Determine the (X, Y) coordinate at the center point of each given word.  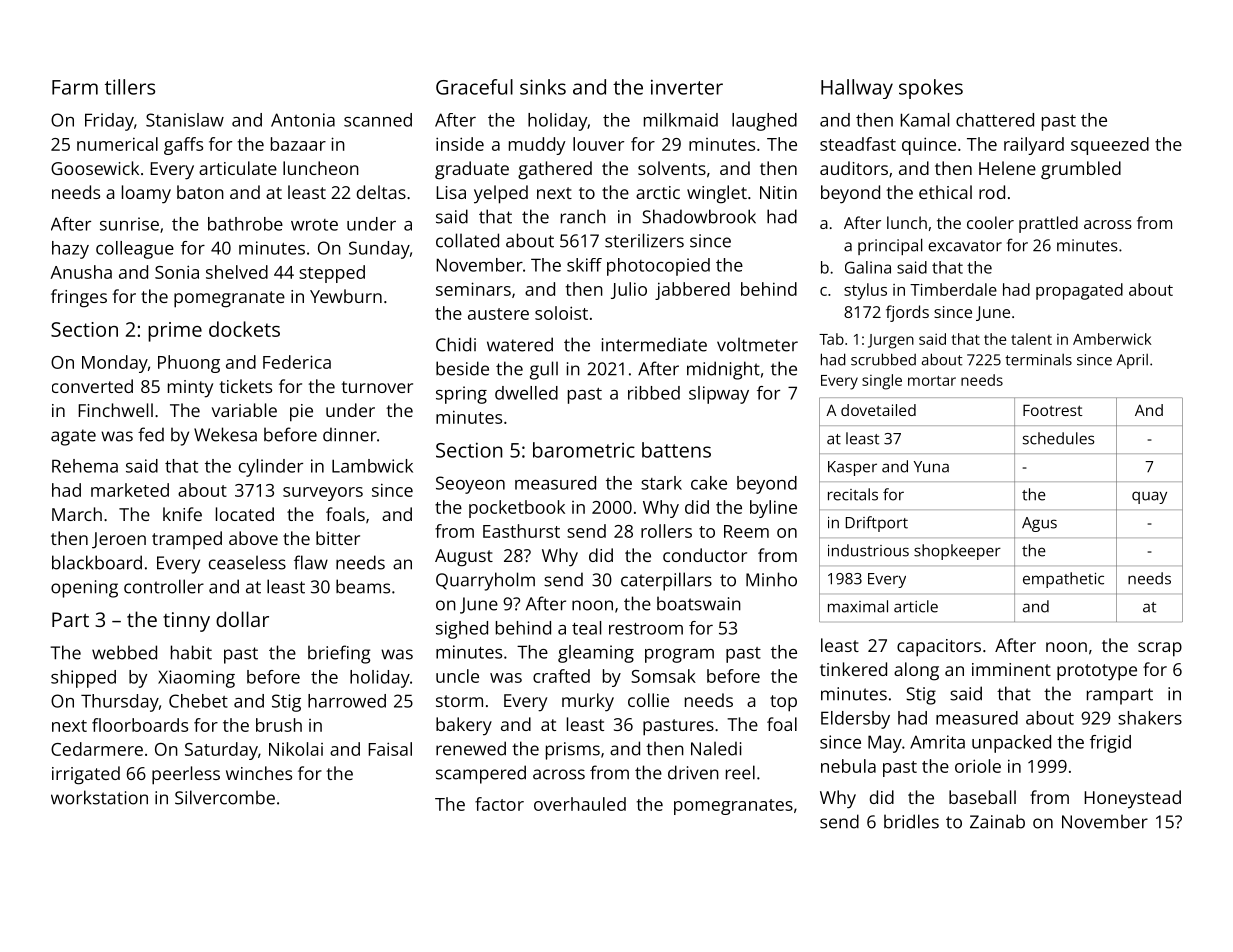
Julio (629, 290)
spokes (931, 89)
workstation (99, 797)
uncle (457, 676)
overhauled (580, 804)
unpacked (1011, 744)
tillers (130, 87)
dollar (242, 619)
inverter (687, 87)
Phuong (189, 364)
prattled (1048, 224)
